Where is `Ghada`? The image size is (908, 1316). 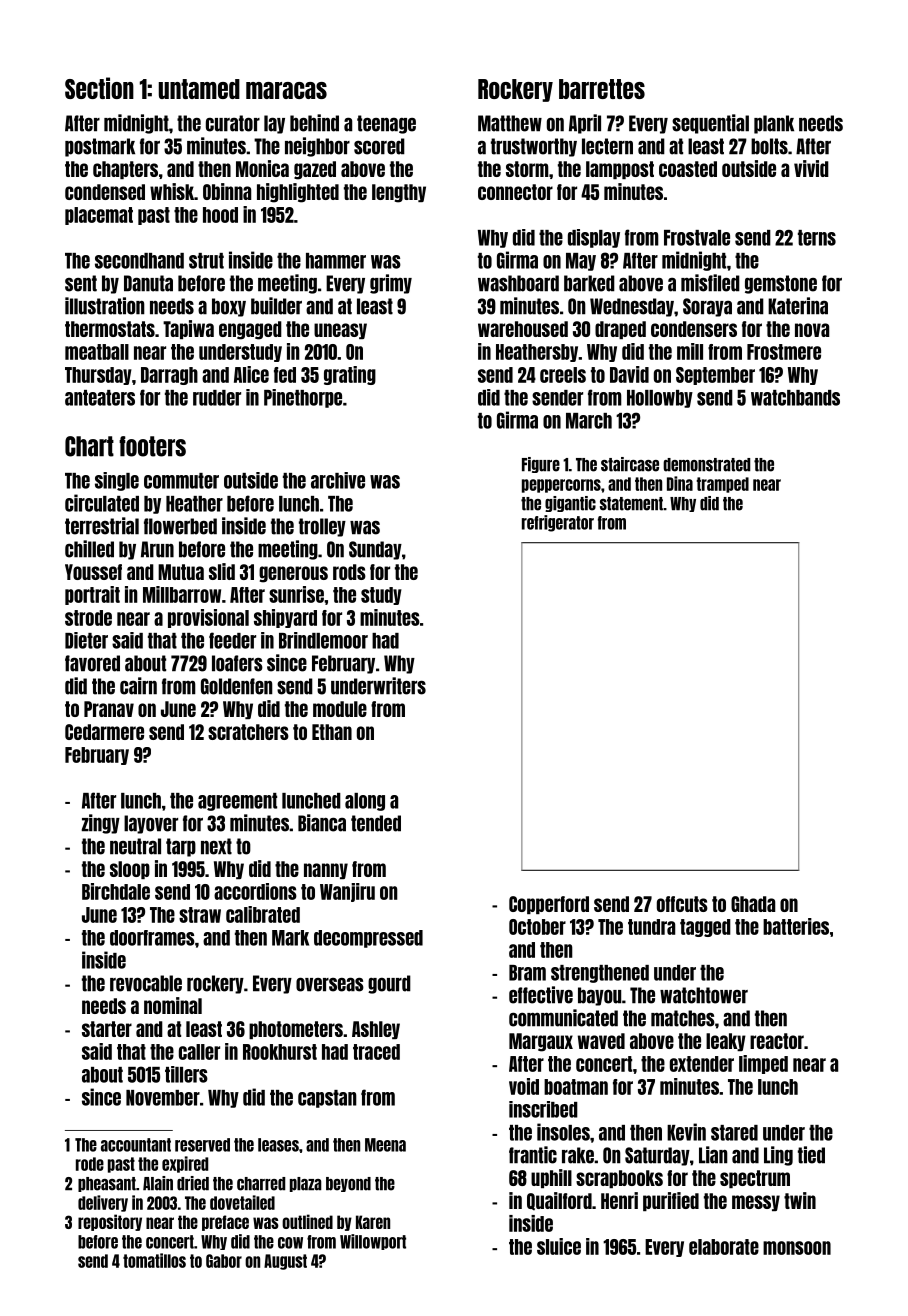 Ghada is located at coordinates (753, 904).
